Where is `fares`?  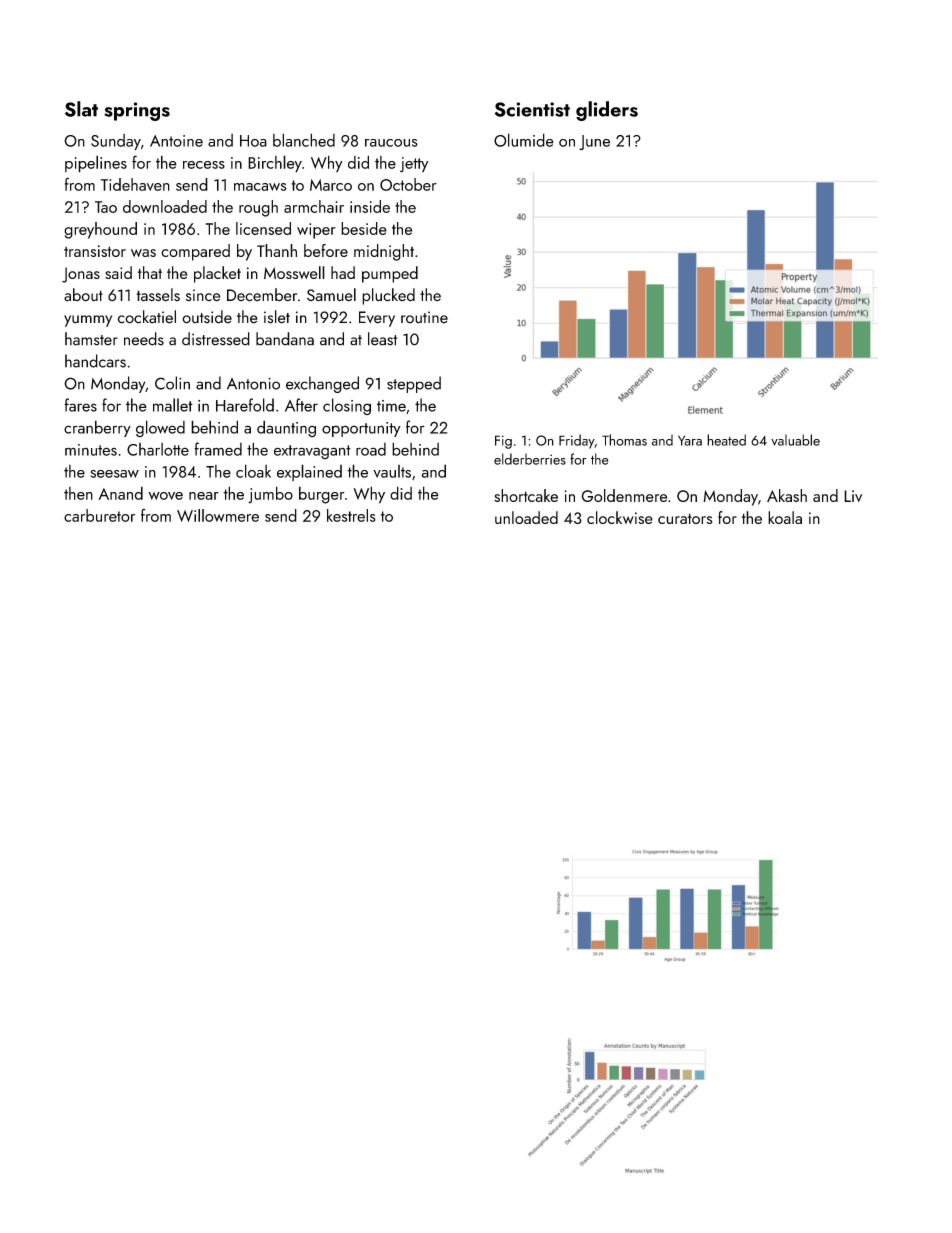 fares is located at coordinates (80, 405).
